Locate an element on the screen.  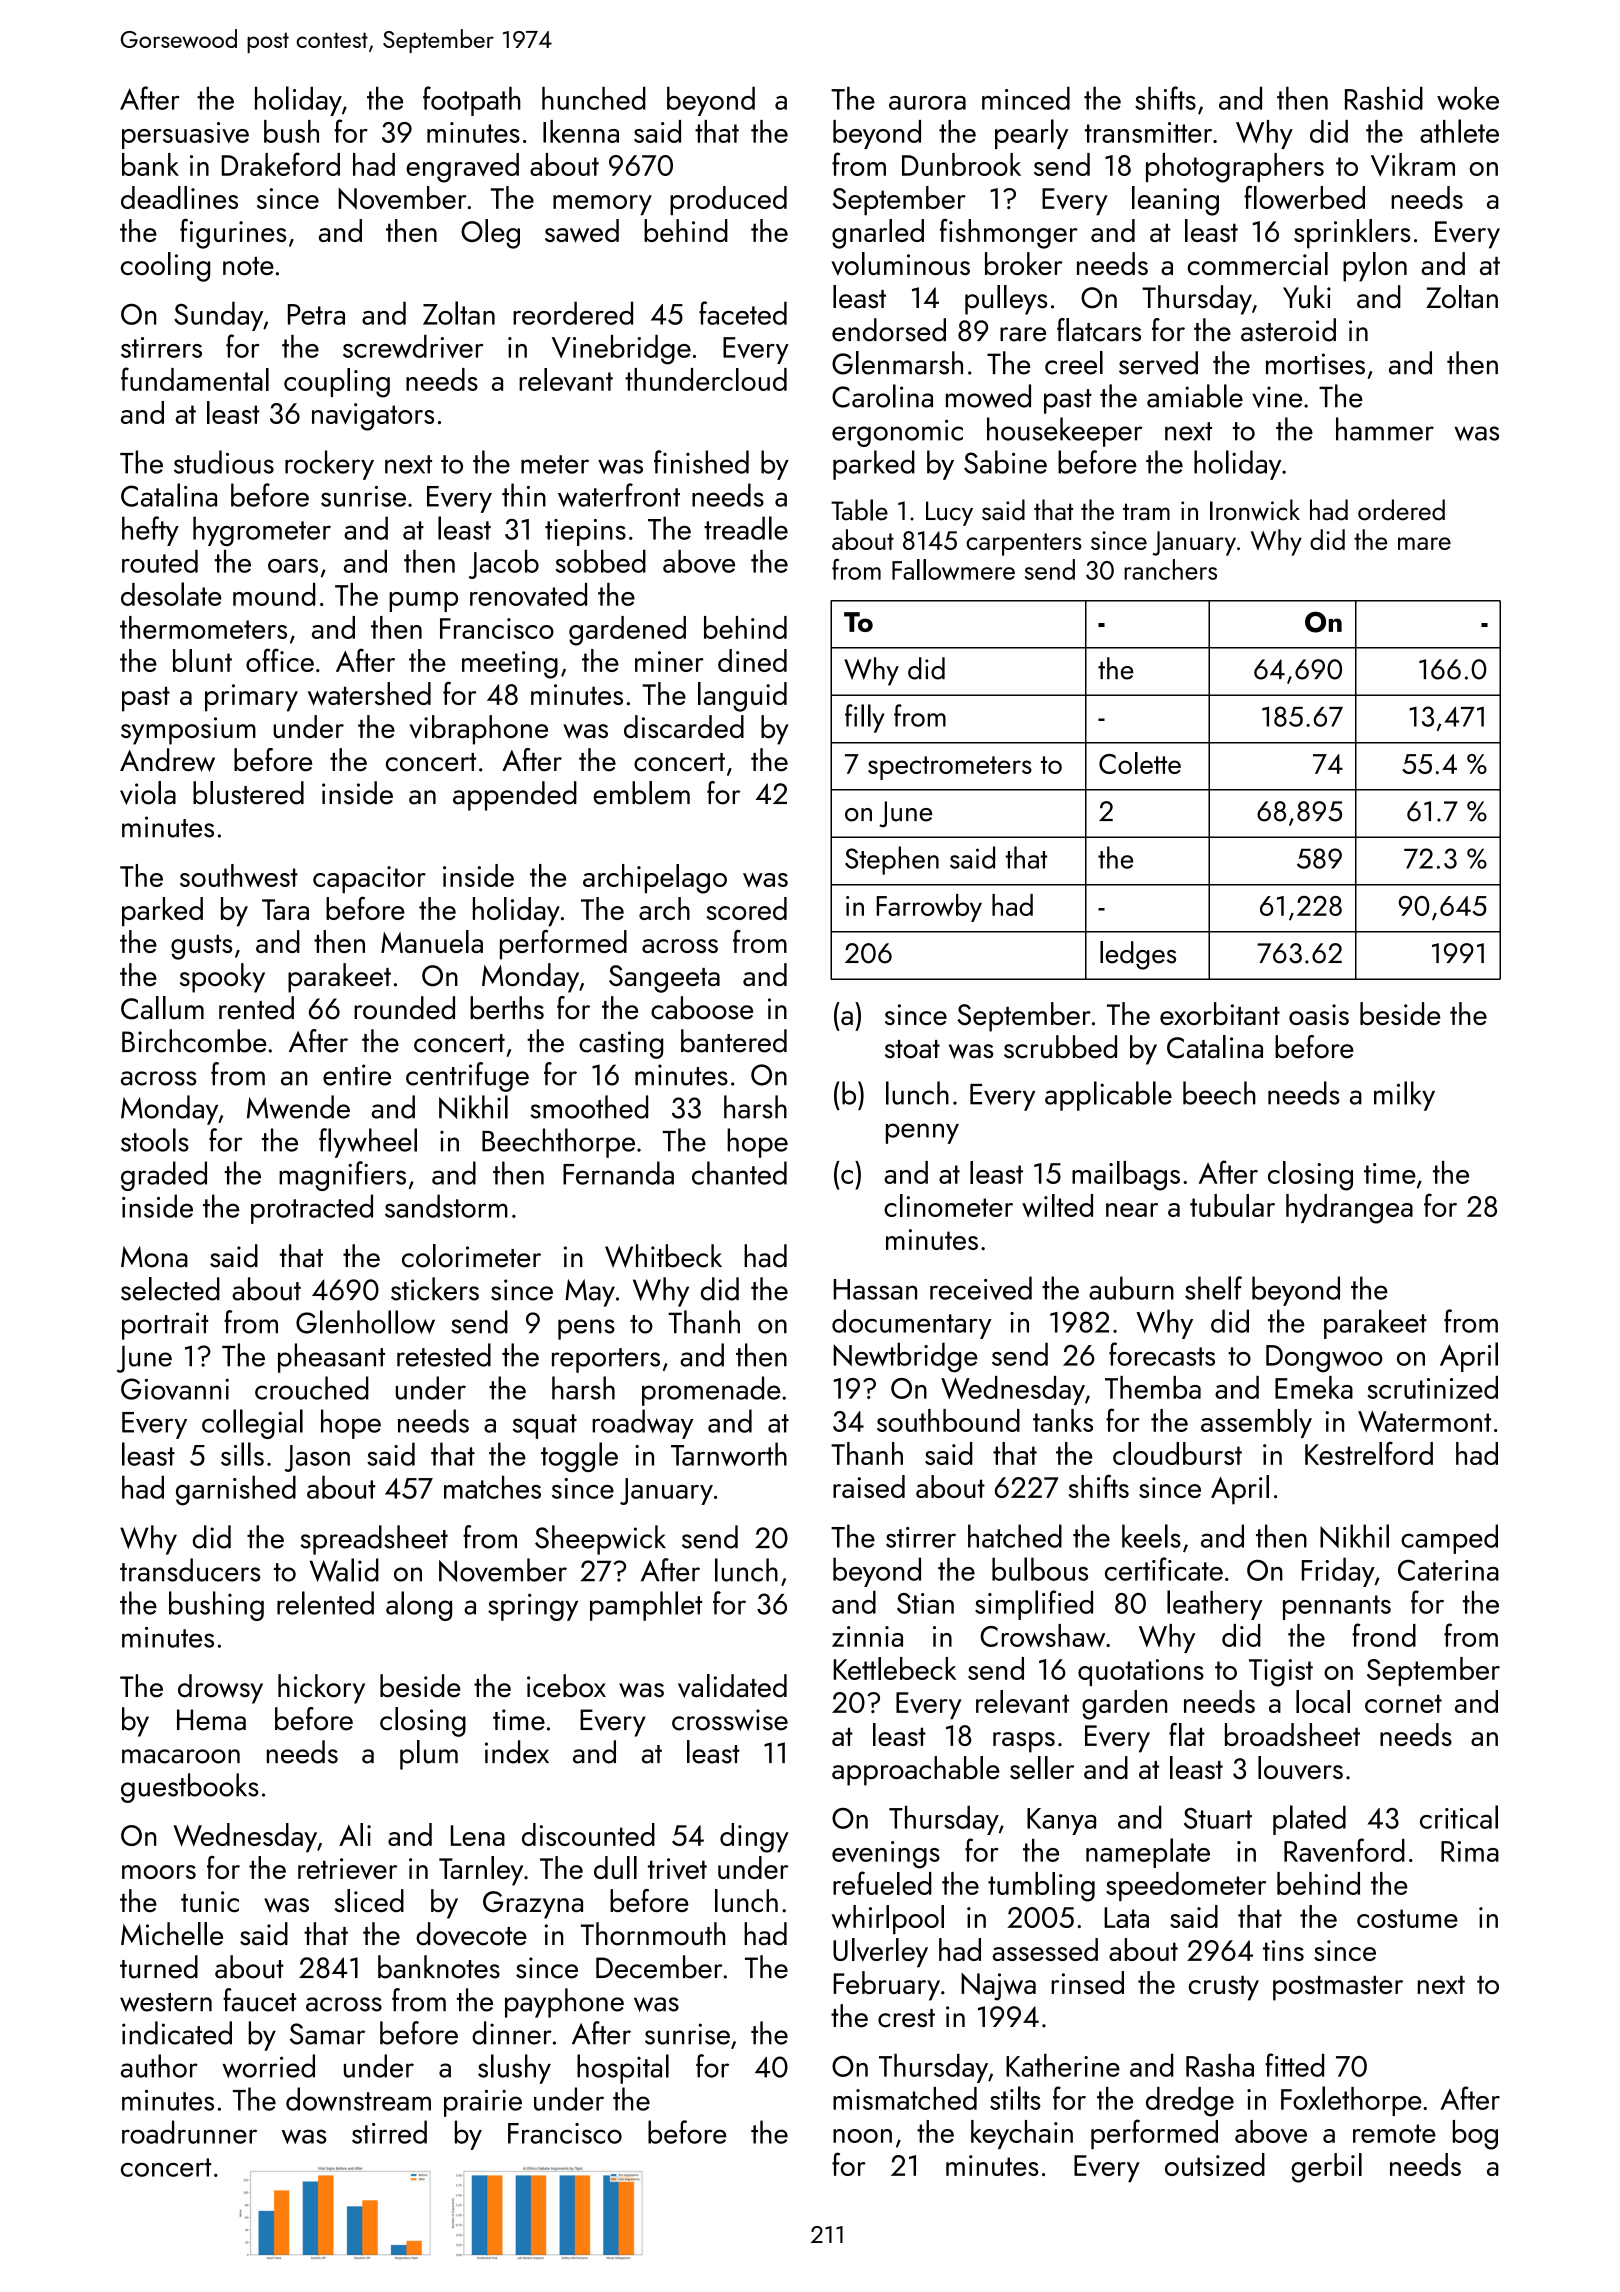
desolate is located at coordinates (171, 594).
